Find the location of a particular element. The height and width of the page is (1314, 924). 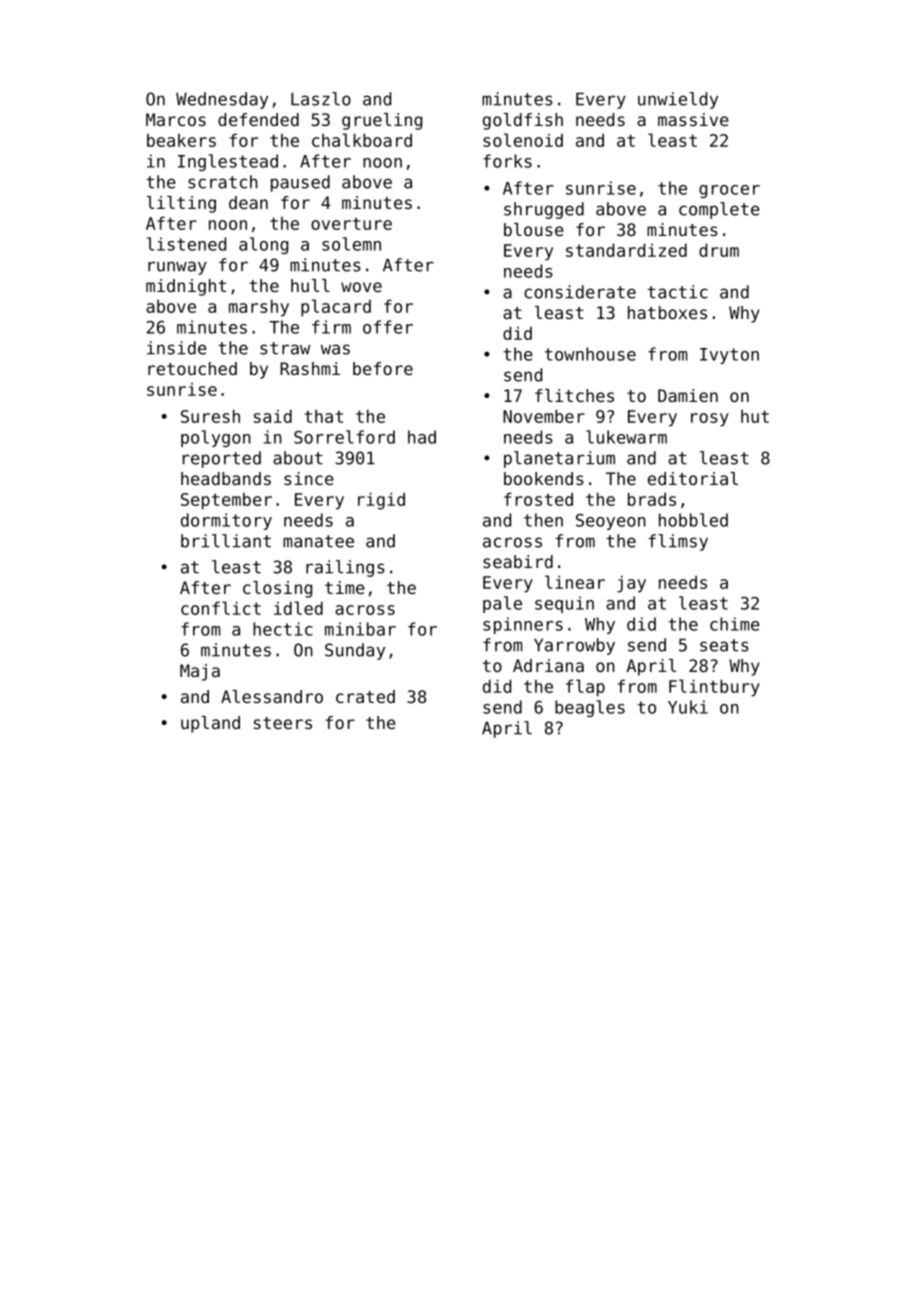

offer is located at coordinates (388, 327).
